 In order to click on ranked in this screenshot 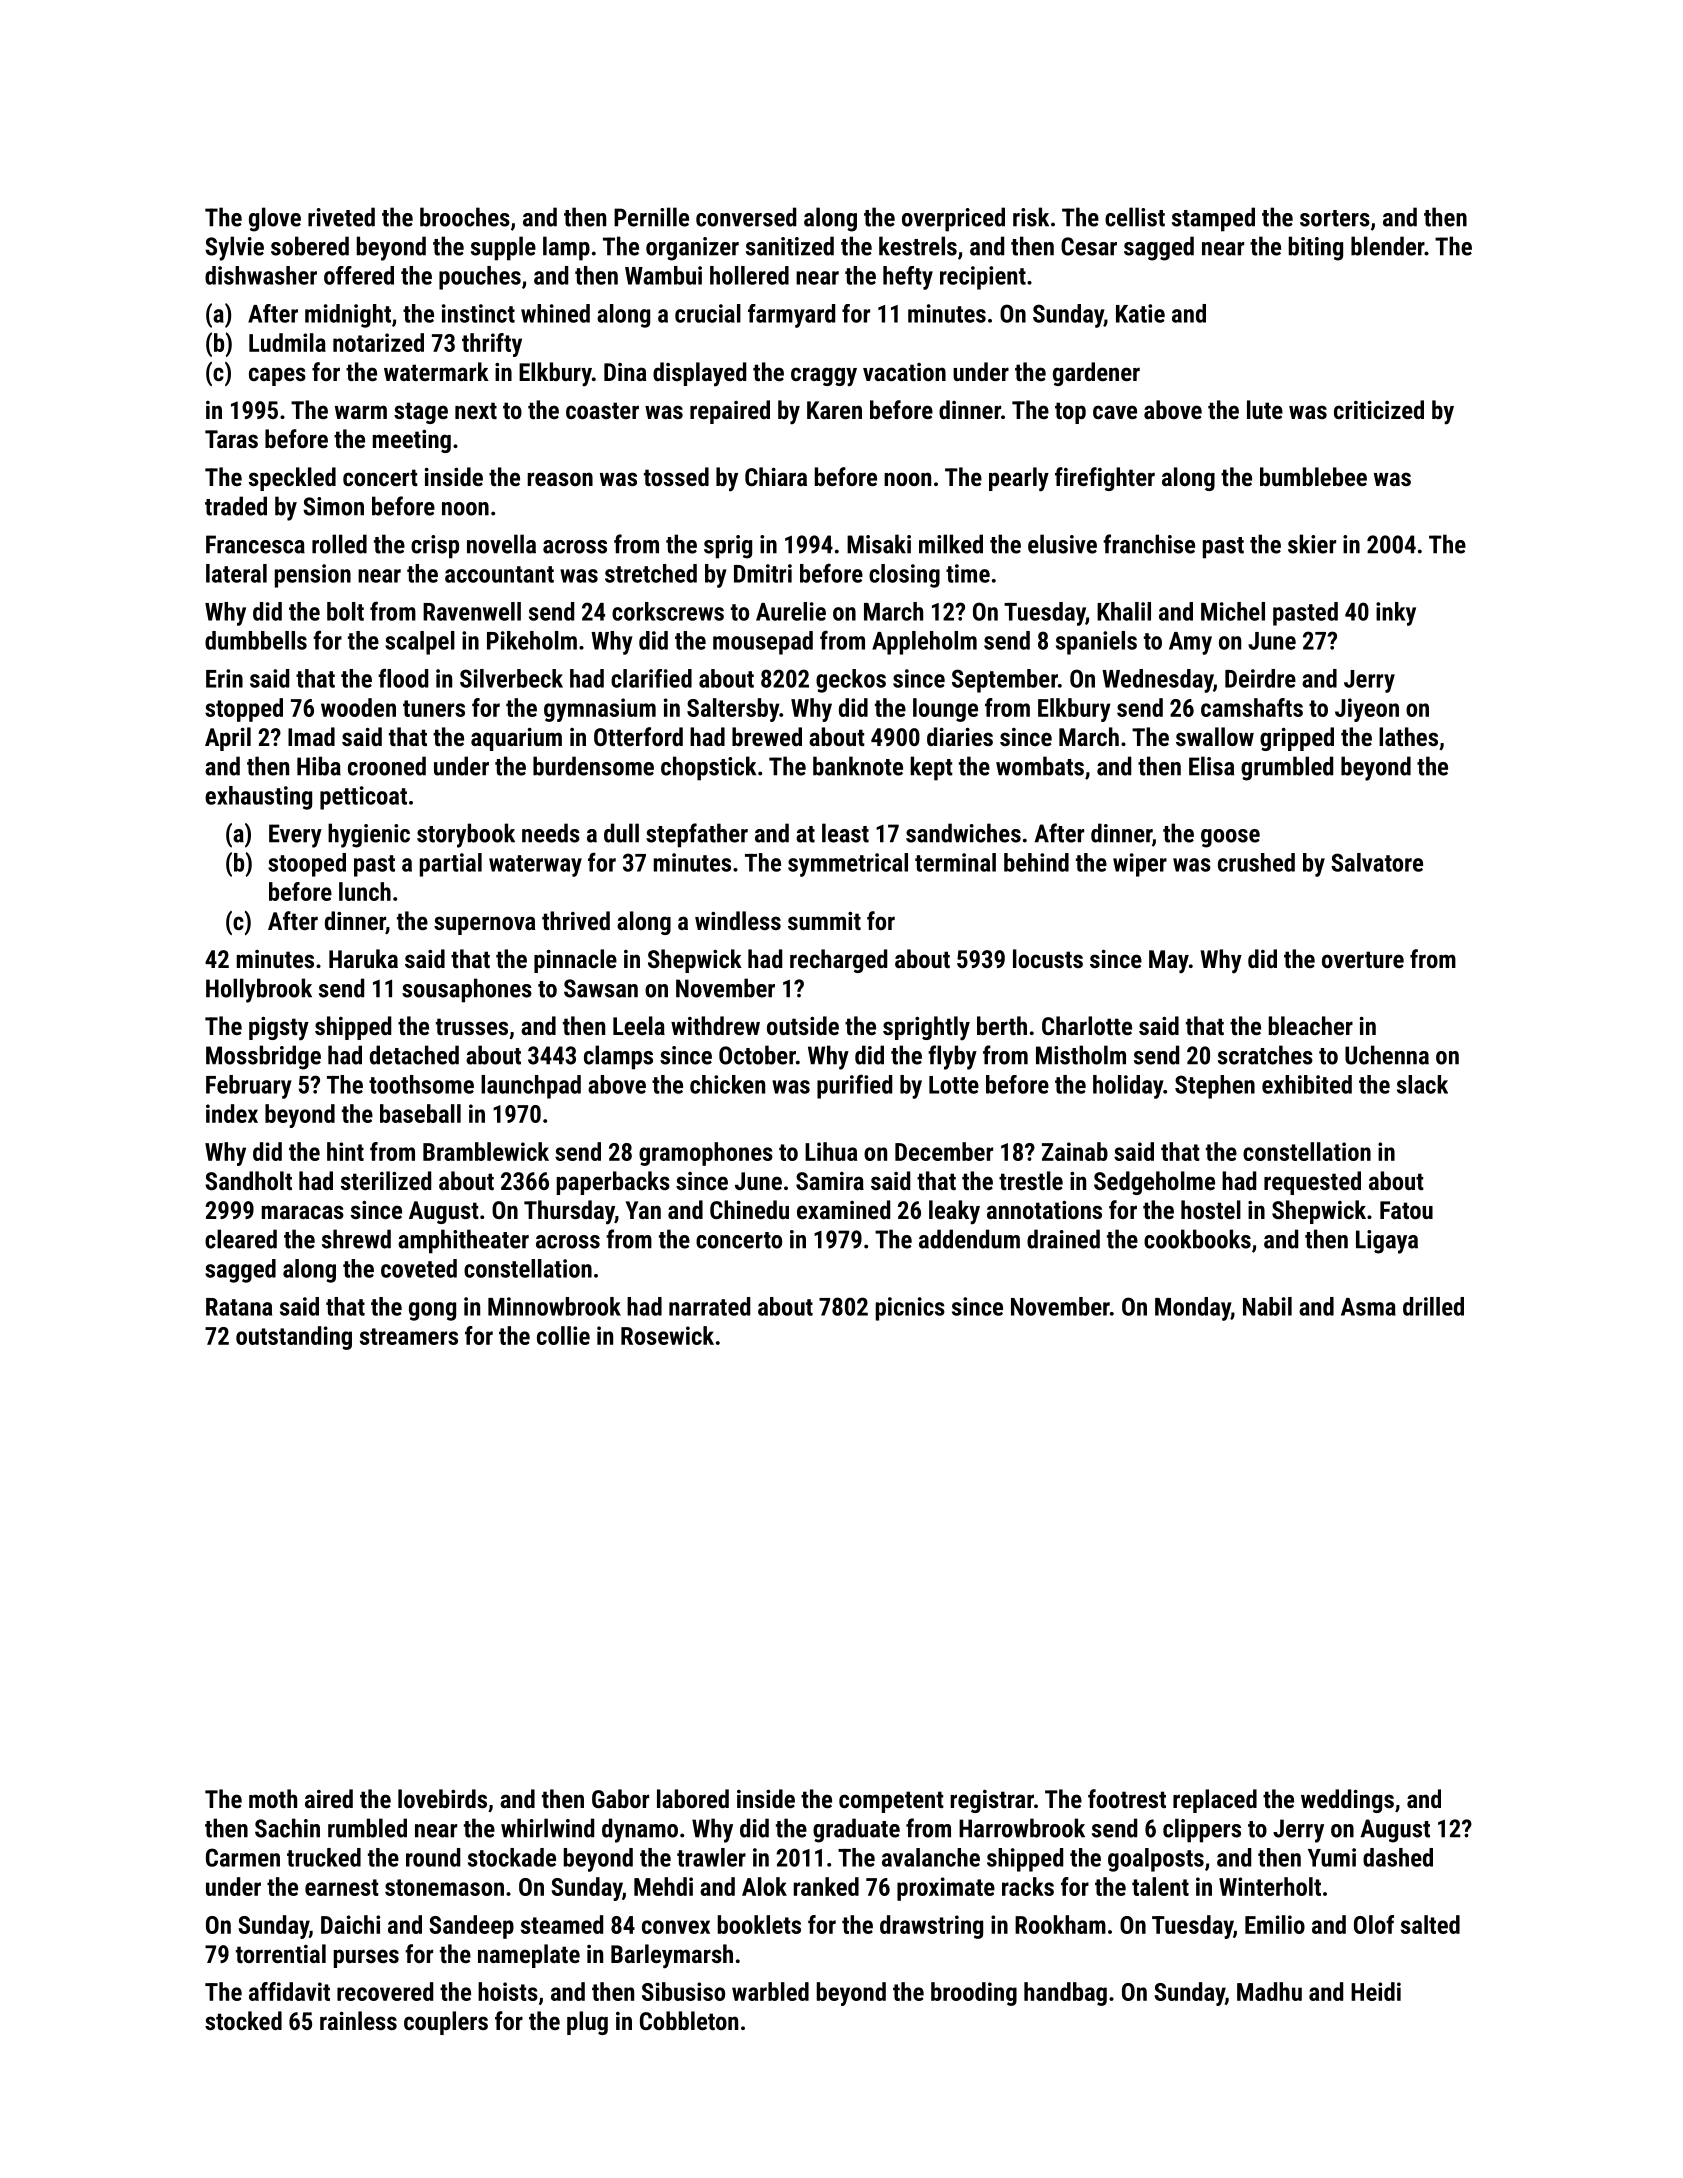, I will do `click(826, 1886)`.
